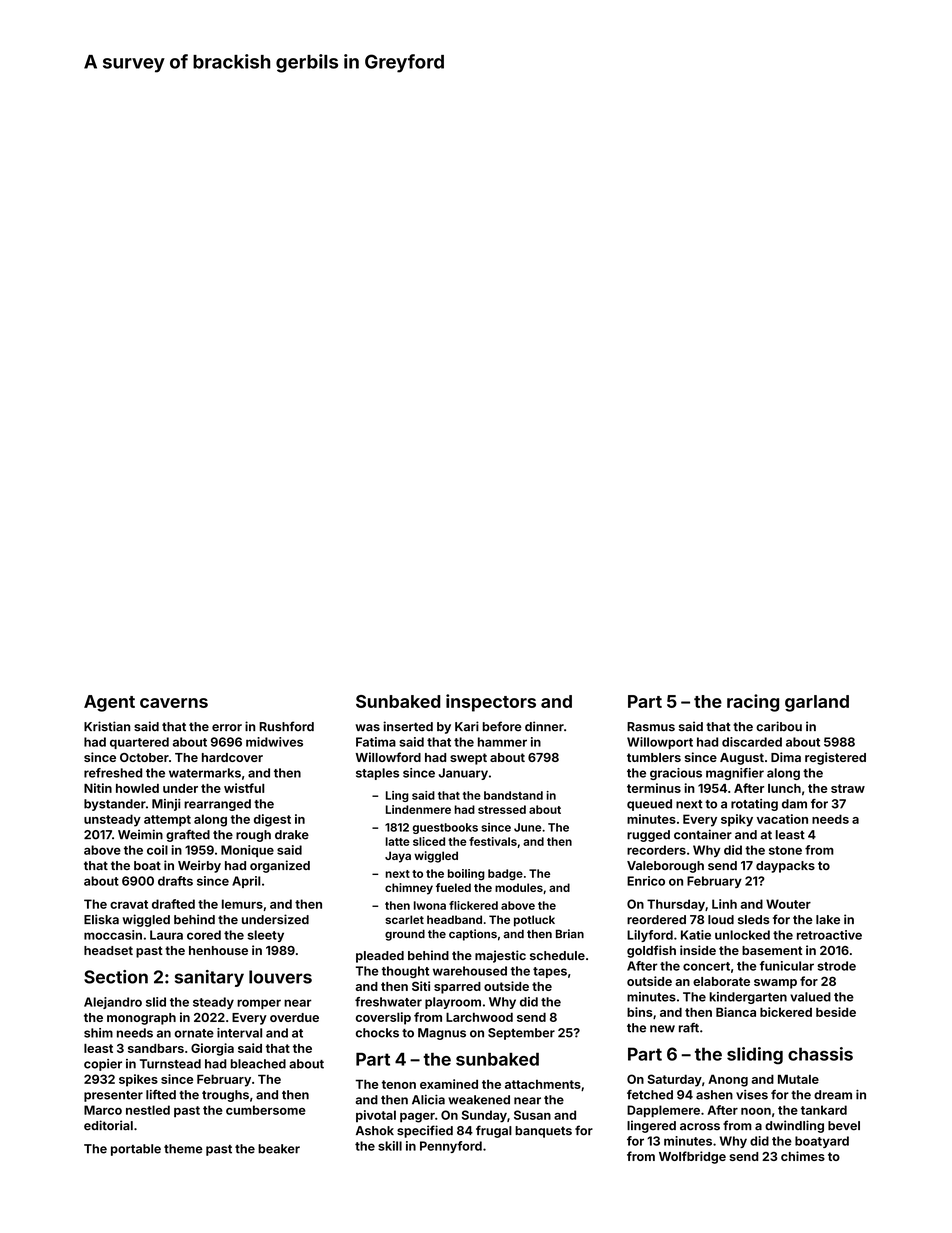  I want to click on lifted, so click(161, 1095).
